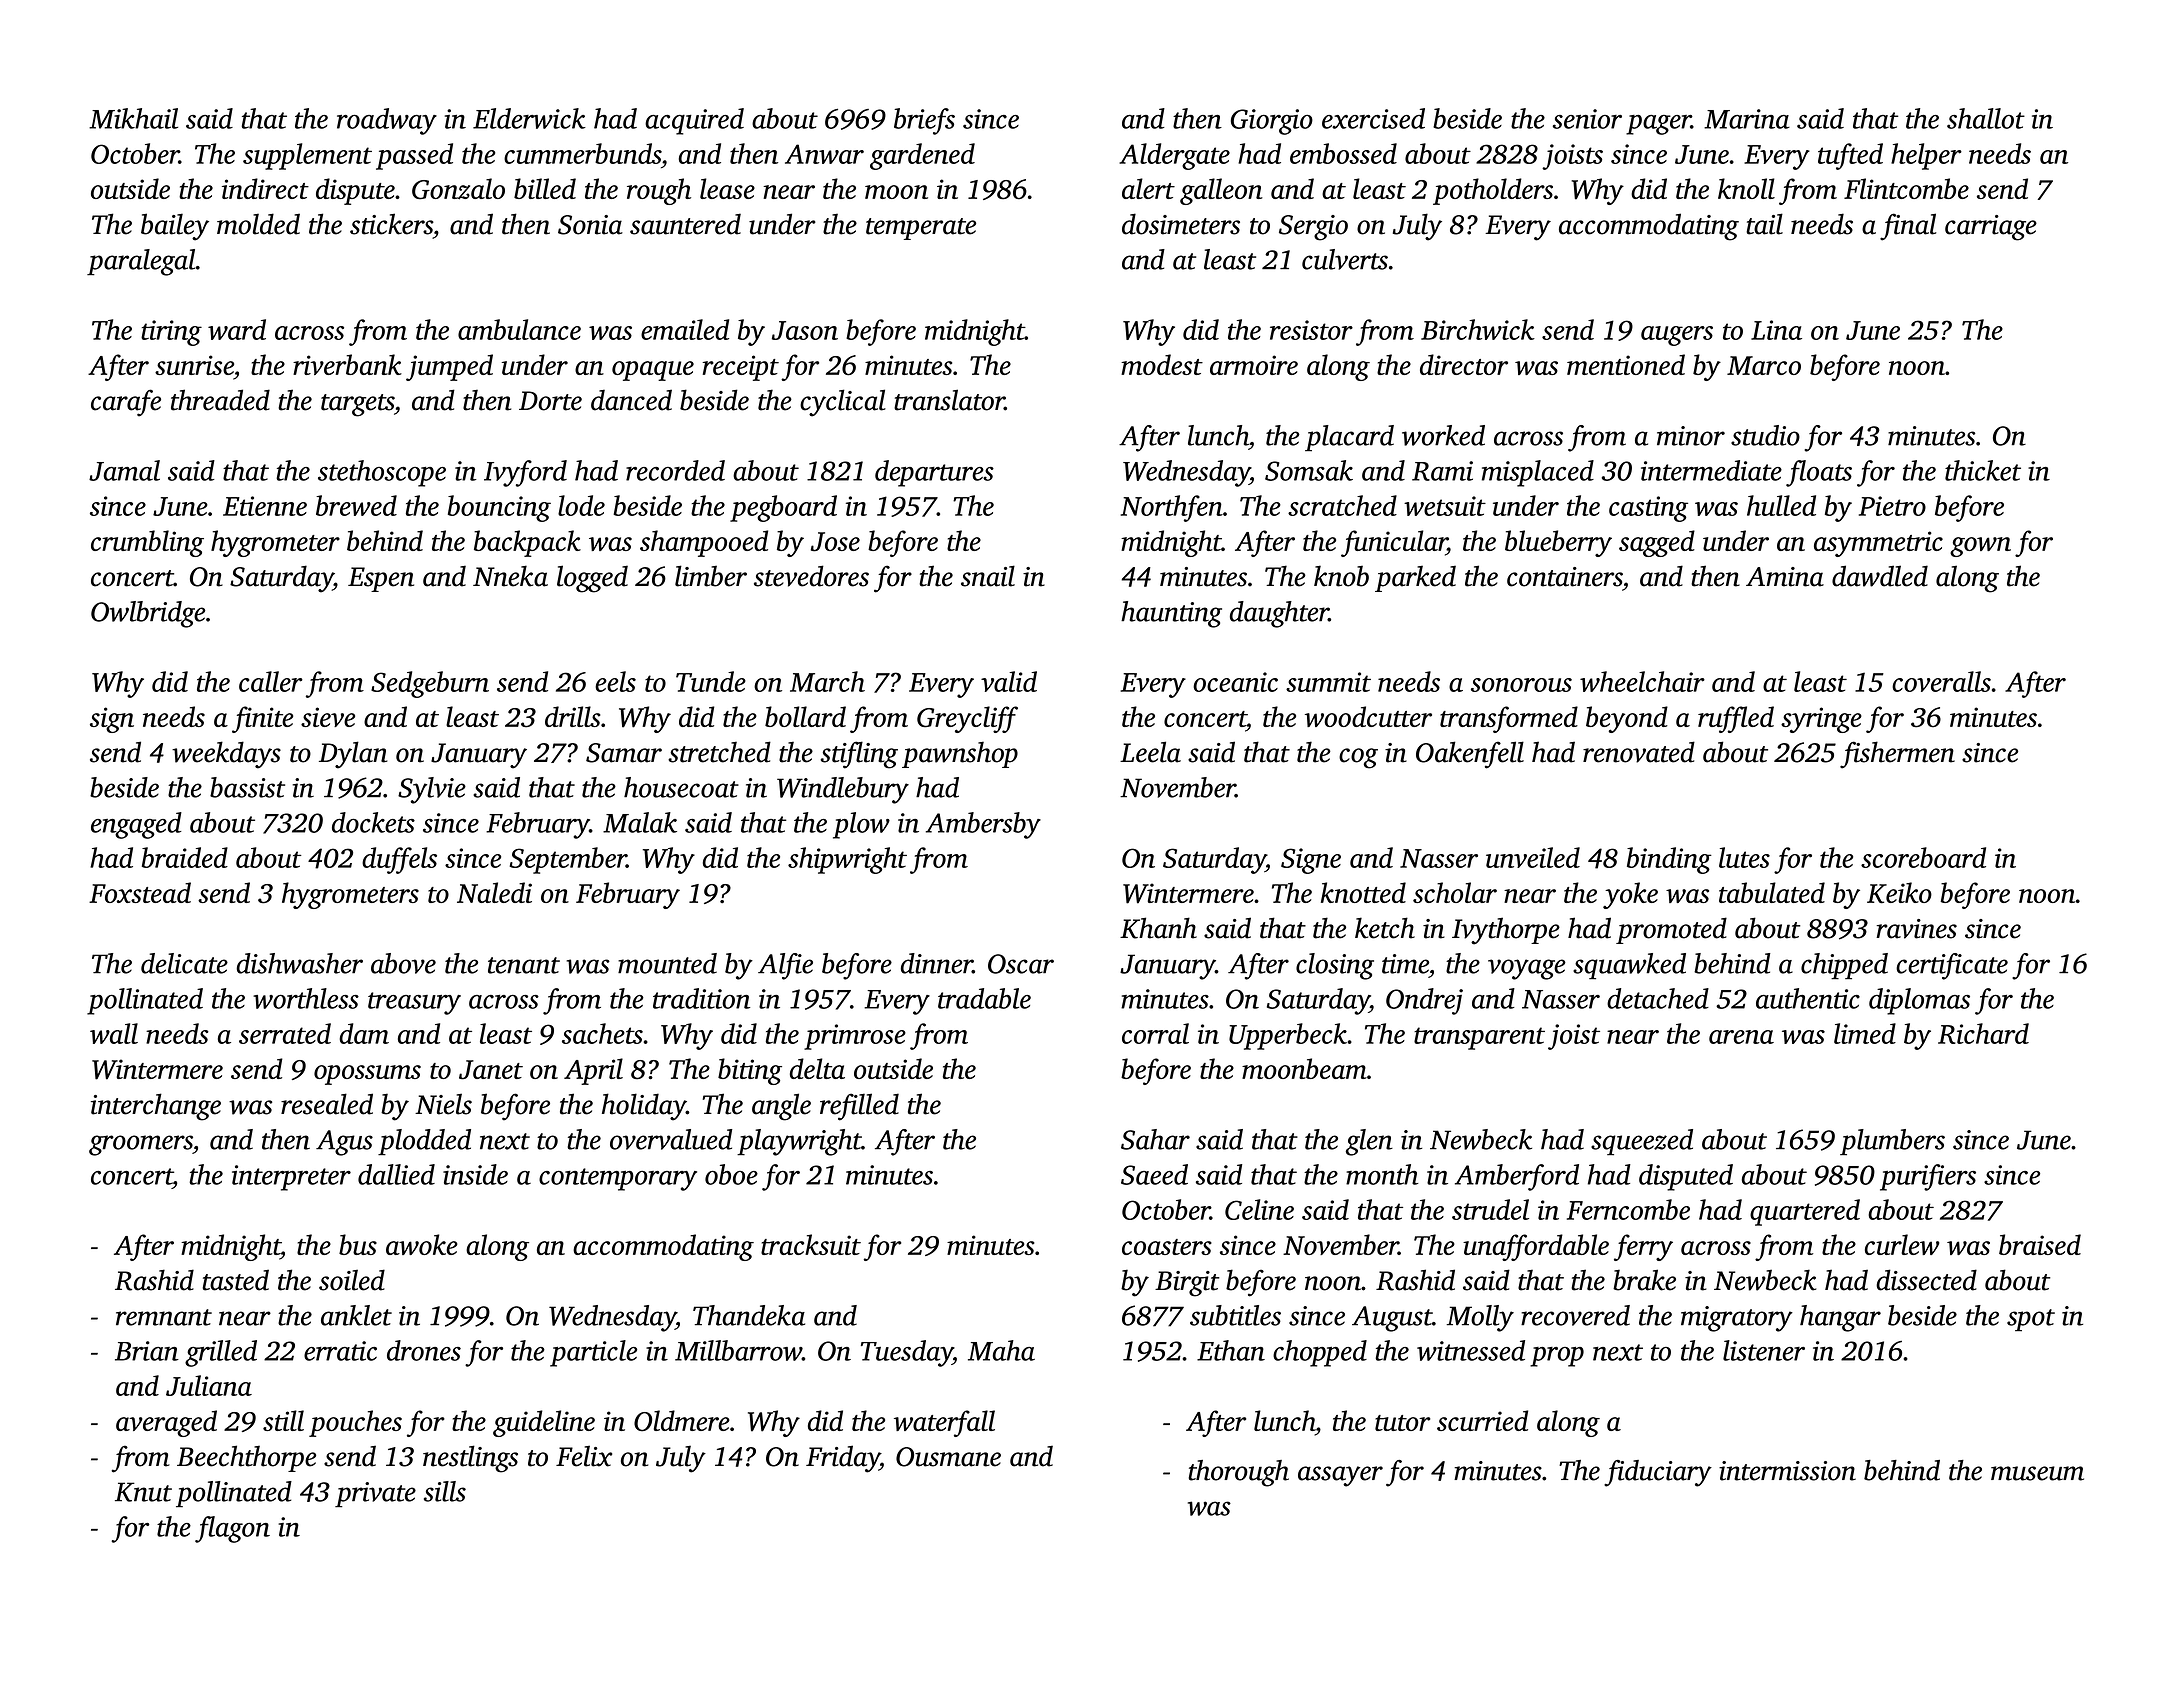  What do you see at coordinates (1150, 752) in the screenshot?
I see `Leela` at bounding box center [1150, 752].
